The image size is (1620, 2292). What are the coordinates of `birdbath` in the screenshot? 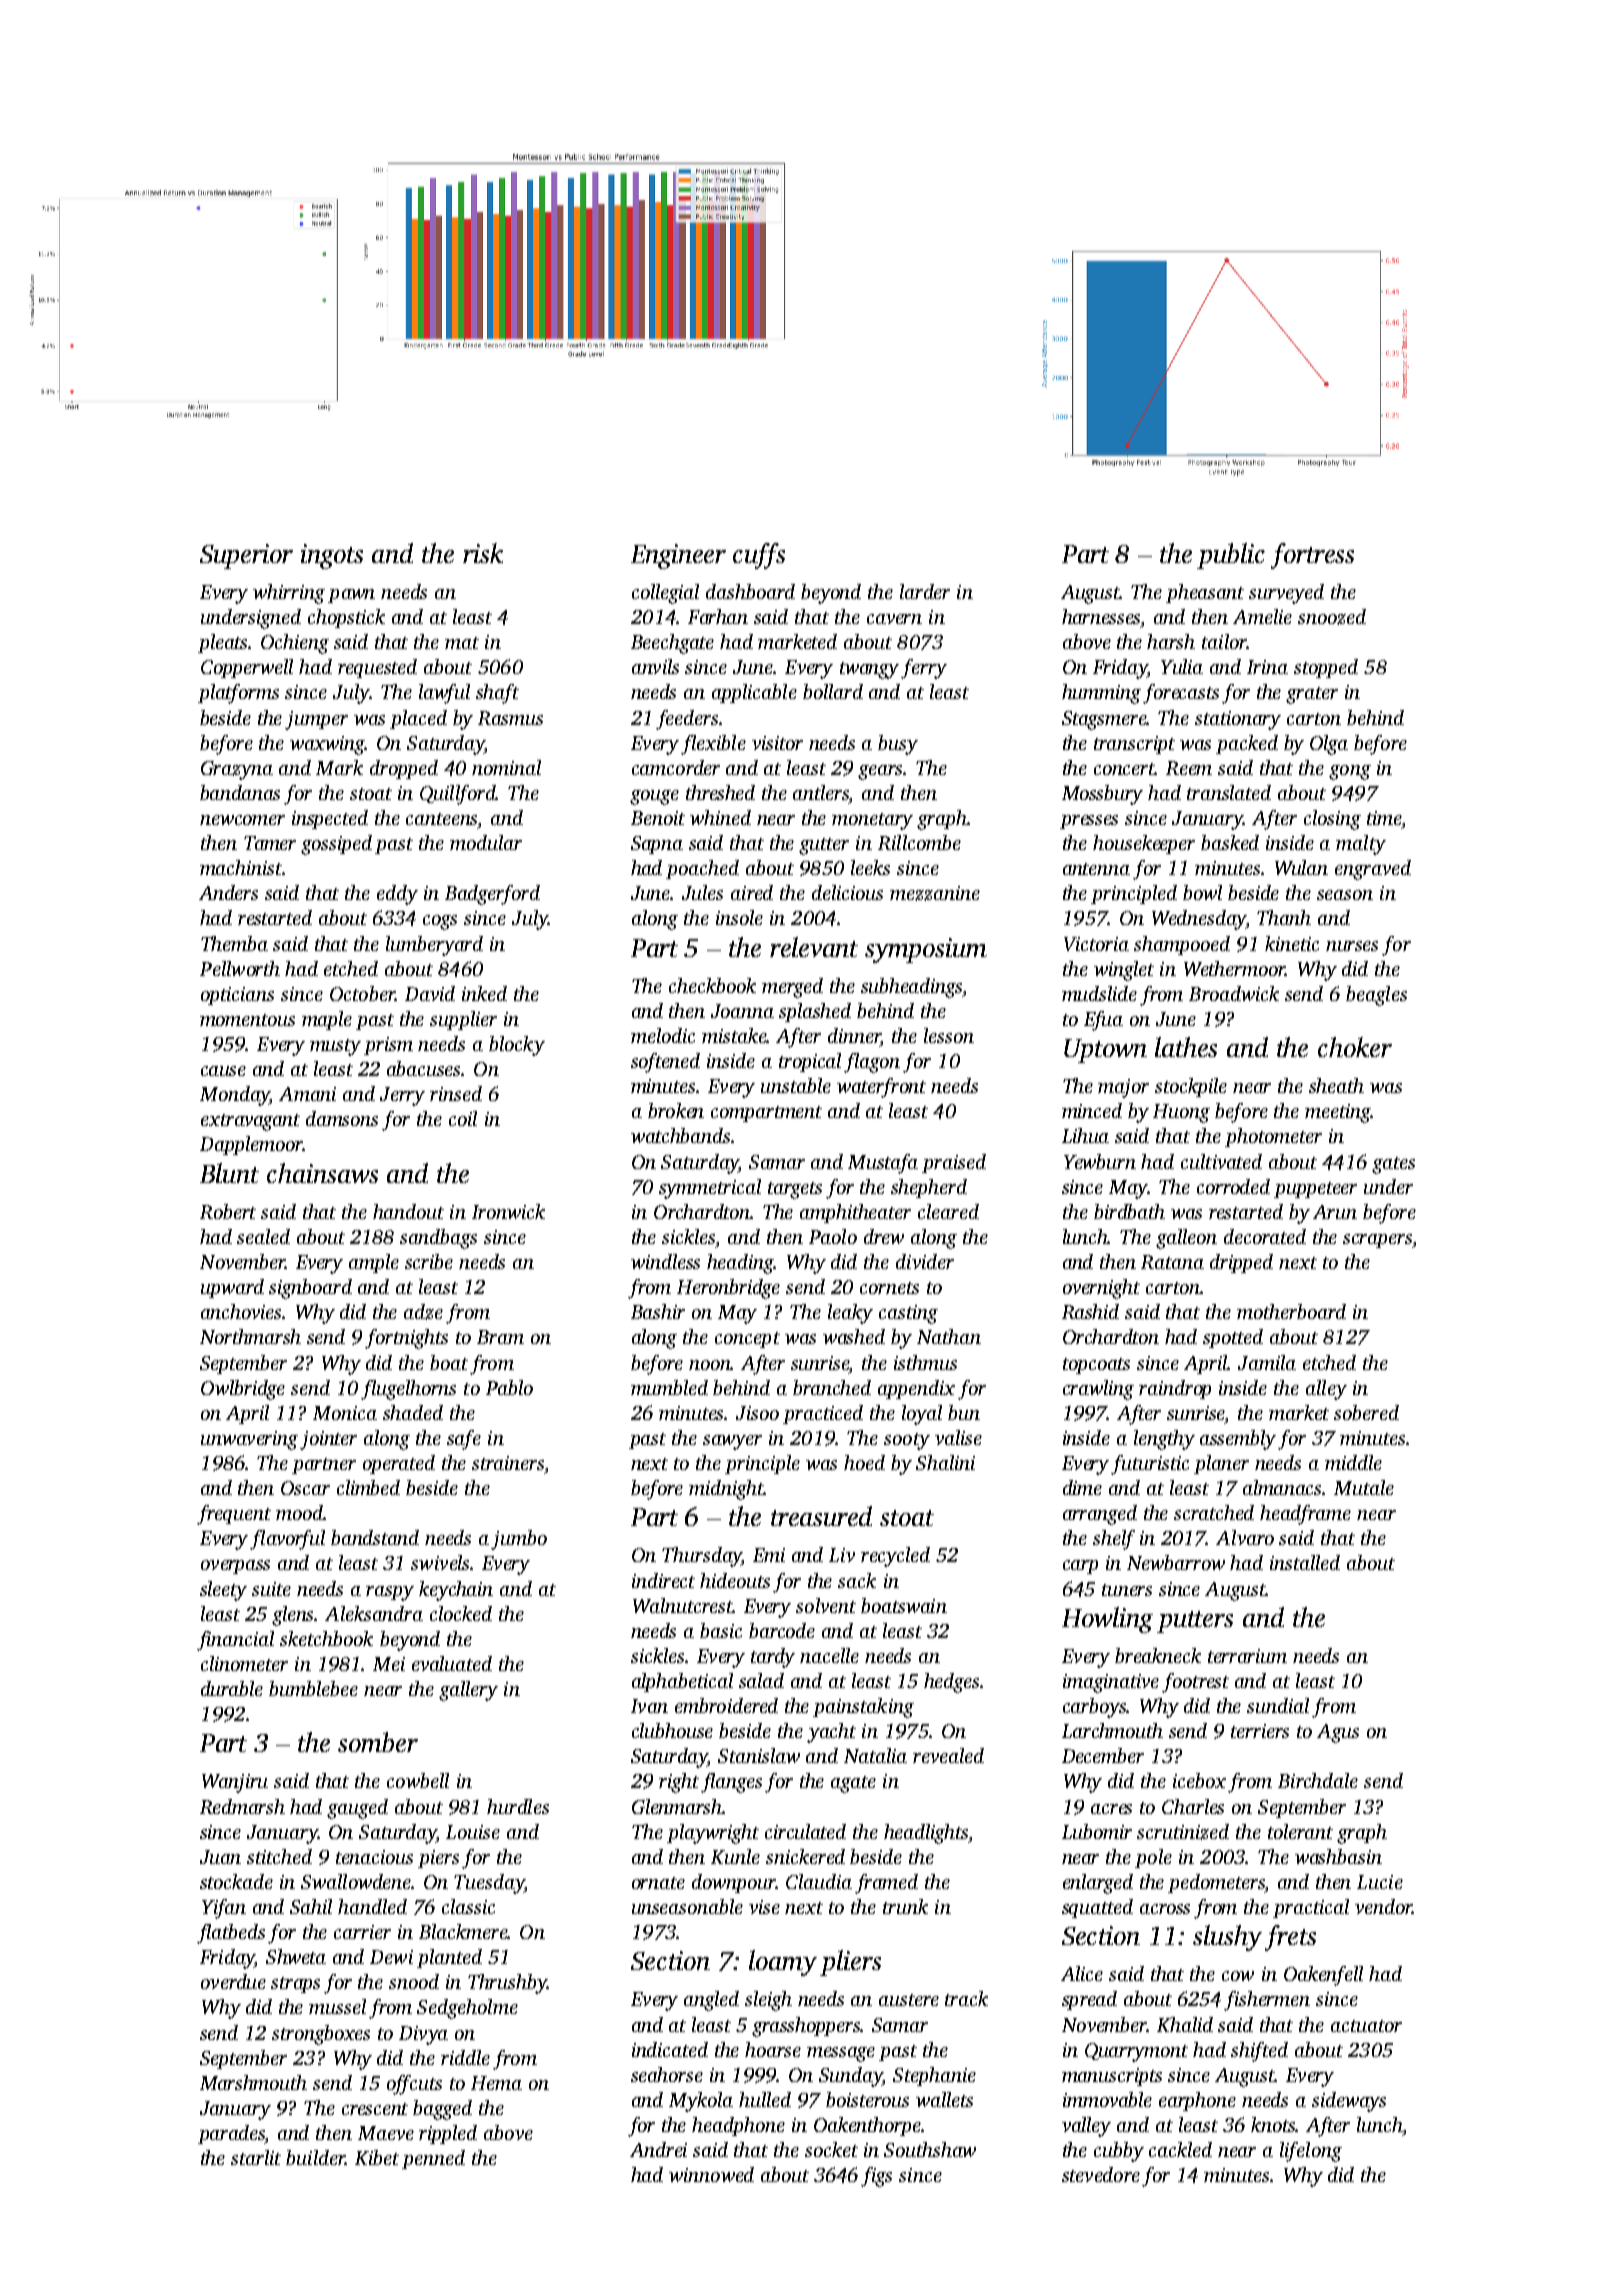 It's located at (1129, 1211).
